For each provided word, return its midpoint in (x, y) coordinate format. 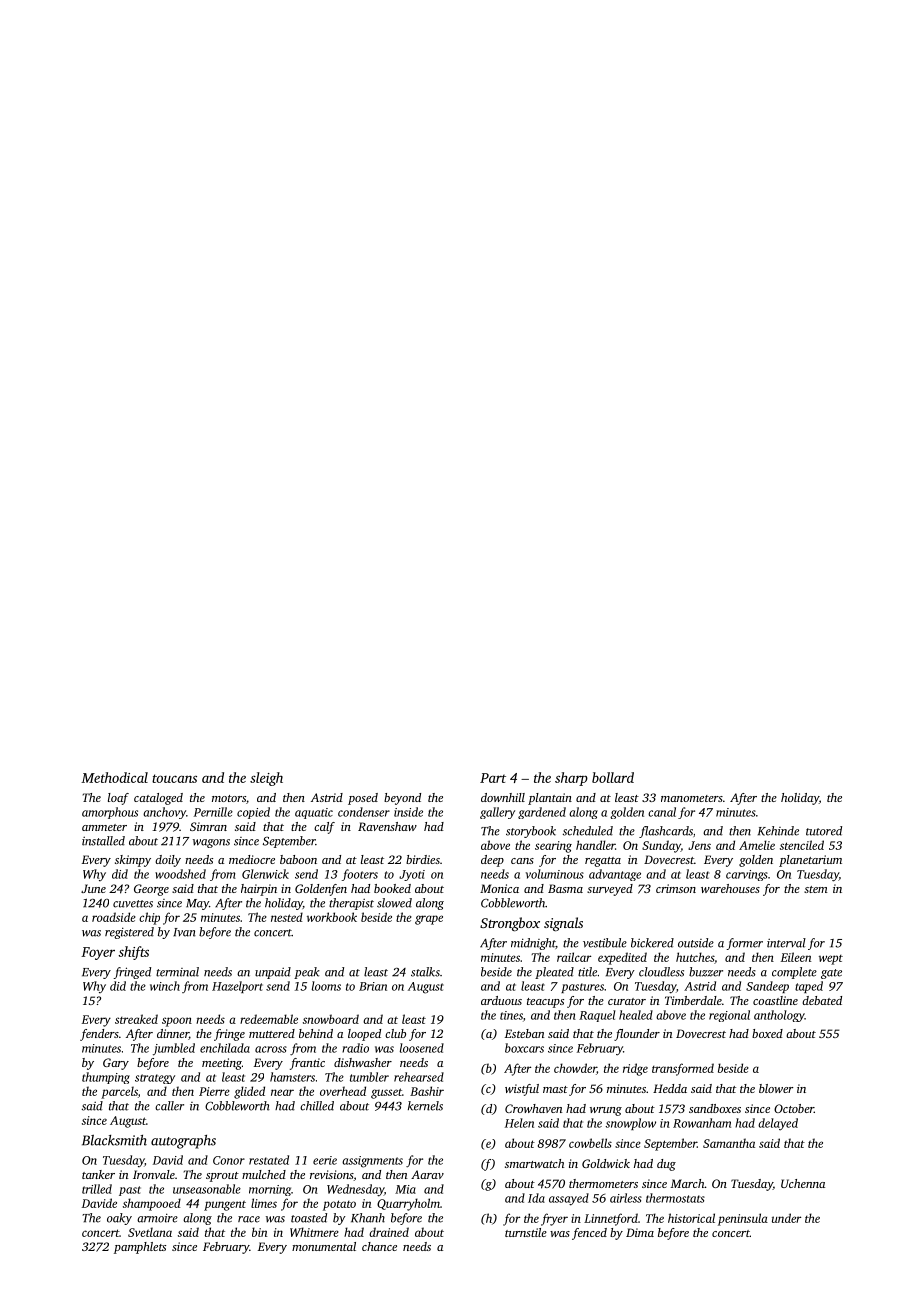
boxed (767, 1033)
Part (493, 778)
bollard (613, 777)
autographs (183, 1142)
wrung (606, 1111)
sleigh (266, 779)
